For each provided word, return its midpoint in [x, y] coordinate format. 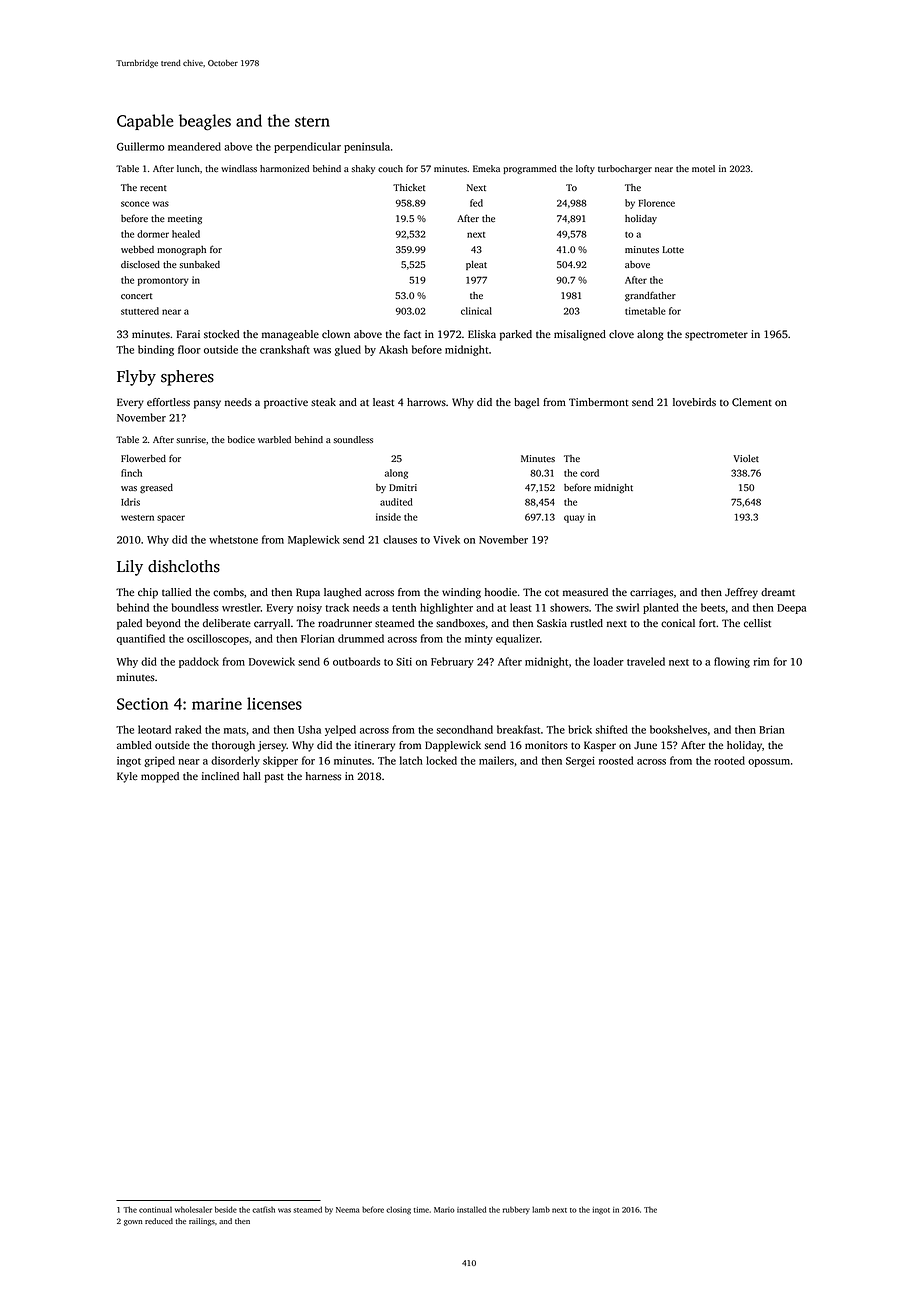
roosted [616, 760]
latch [411, 760]
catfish [263, 1209]
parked [516, 335]
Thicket [409, 188]
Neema [347, 1210]
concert [136, 296]
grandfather [650, 296]
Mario [444, 1210]
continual [155, 1209]
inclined [220, 776]
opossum [769, 763]
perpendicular [307, 147]
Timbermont [599, 402]
